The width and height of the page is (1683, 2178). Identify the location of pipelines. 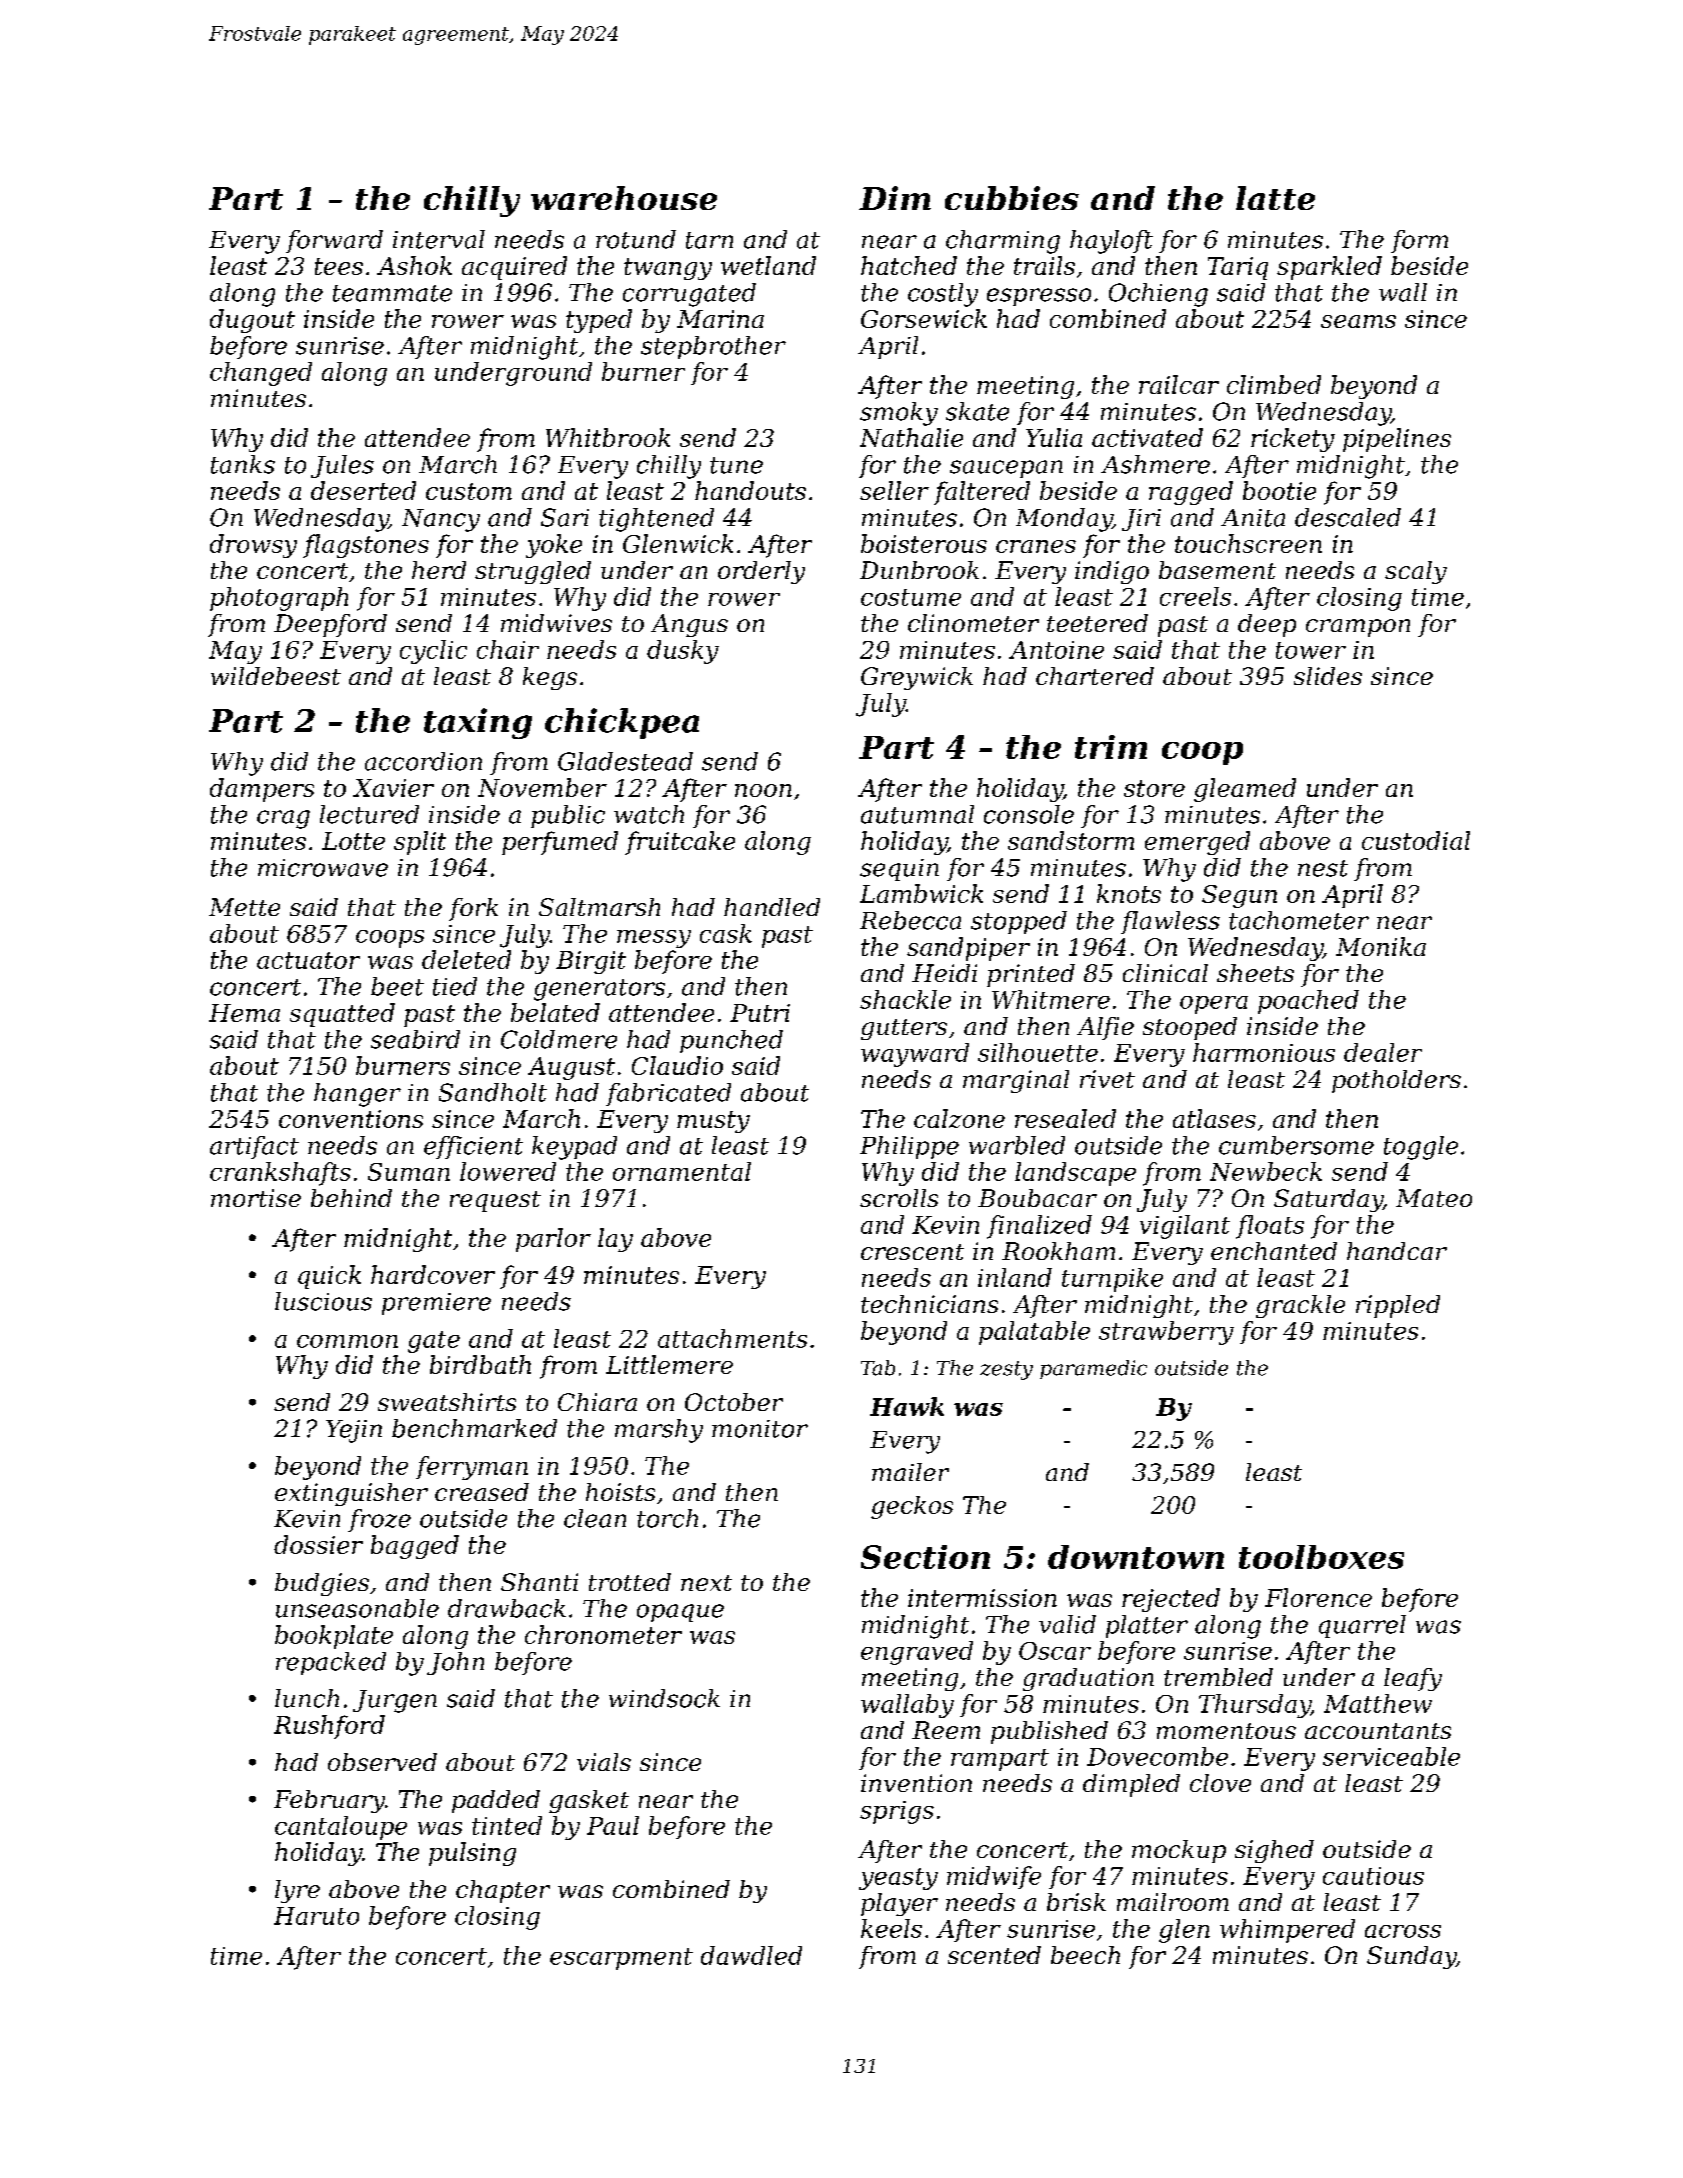
(1397, 440).
